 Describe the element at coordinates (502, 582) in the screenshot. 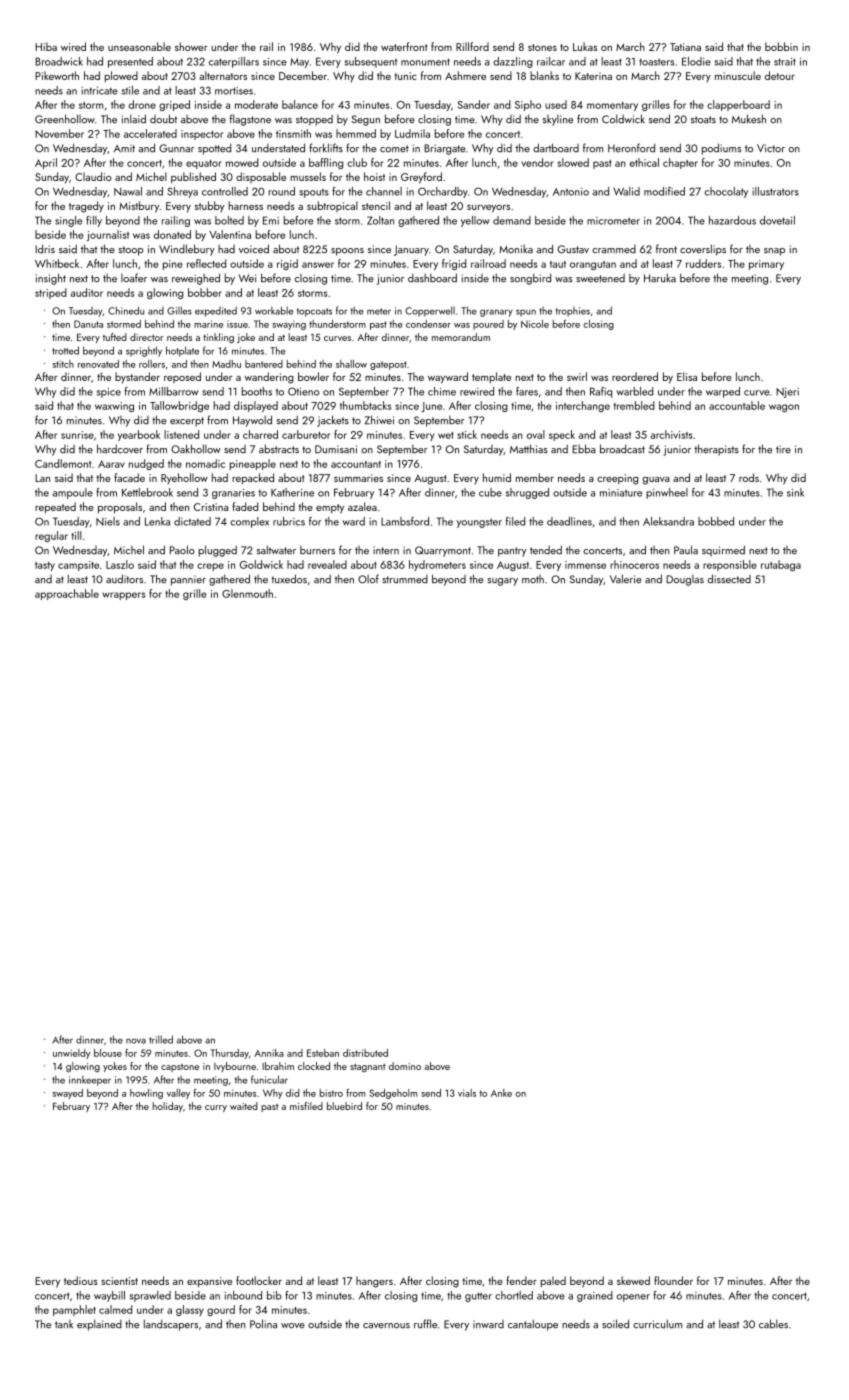

I see `sugary` at that location.
